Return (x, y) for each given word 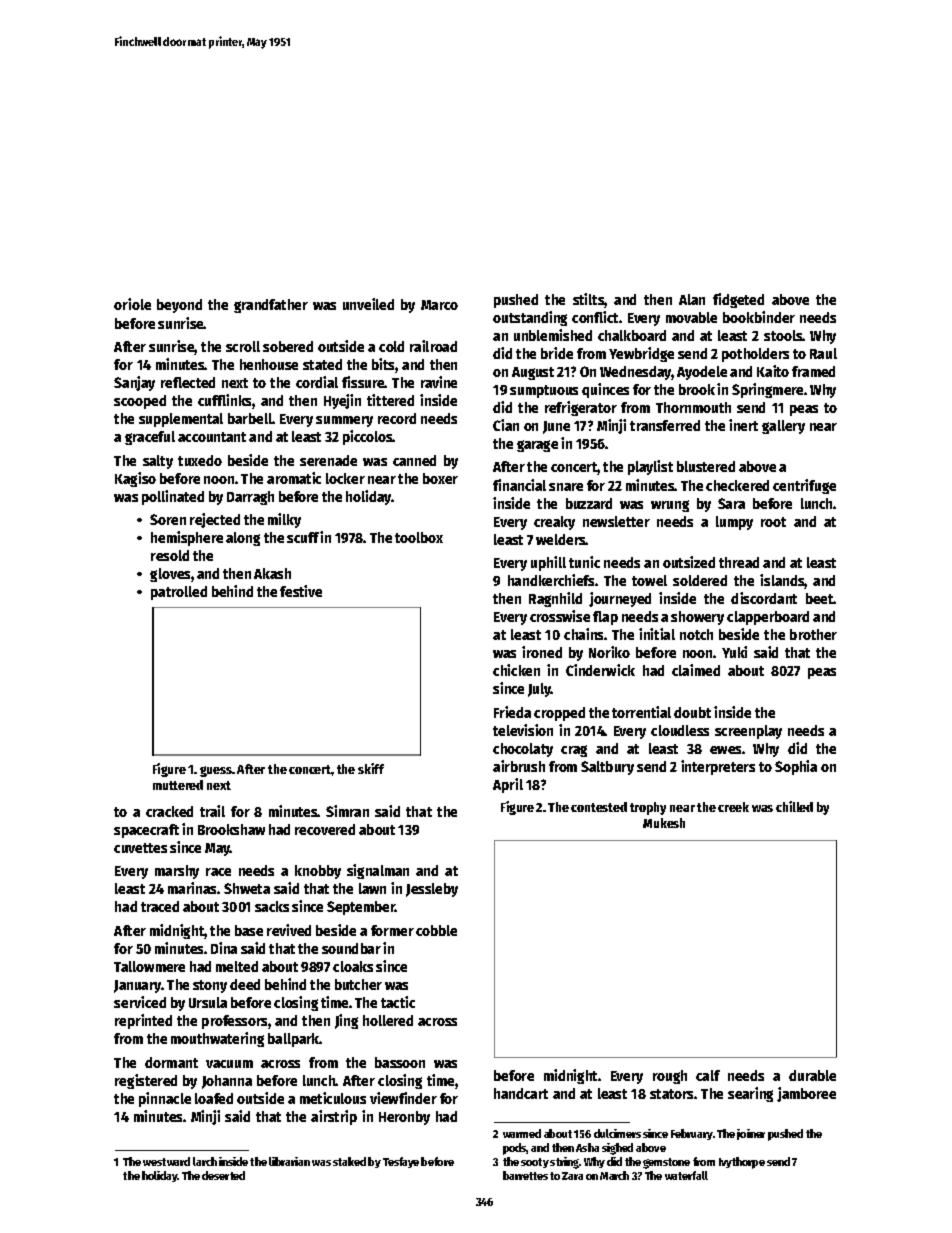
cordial (317, 382)
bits (384, 365)
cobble (436, 930)
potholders (755, 355)
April (508, 785)
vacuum (229, 1064)
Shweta (247, 888)
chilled (794, 806)
